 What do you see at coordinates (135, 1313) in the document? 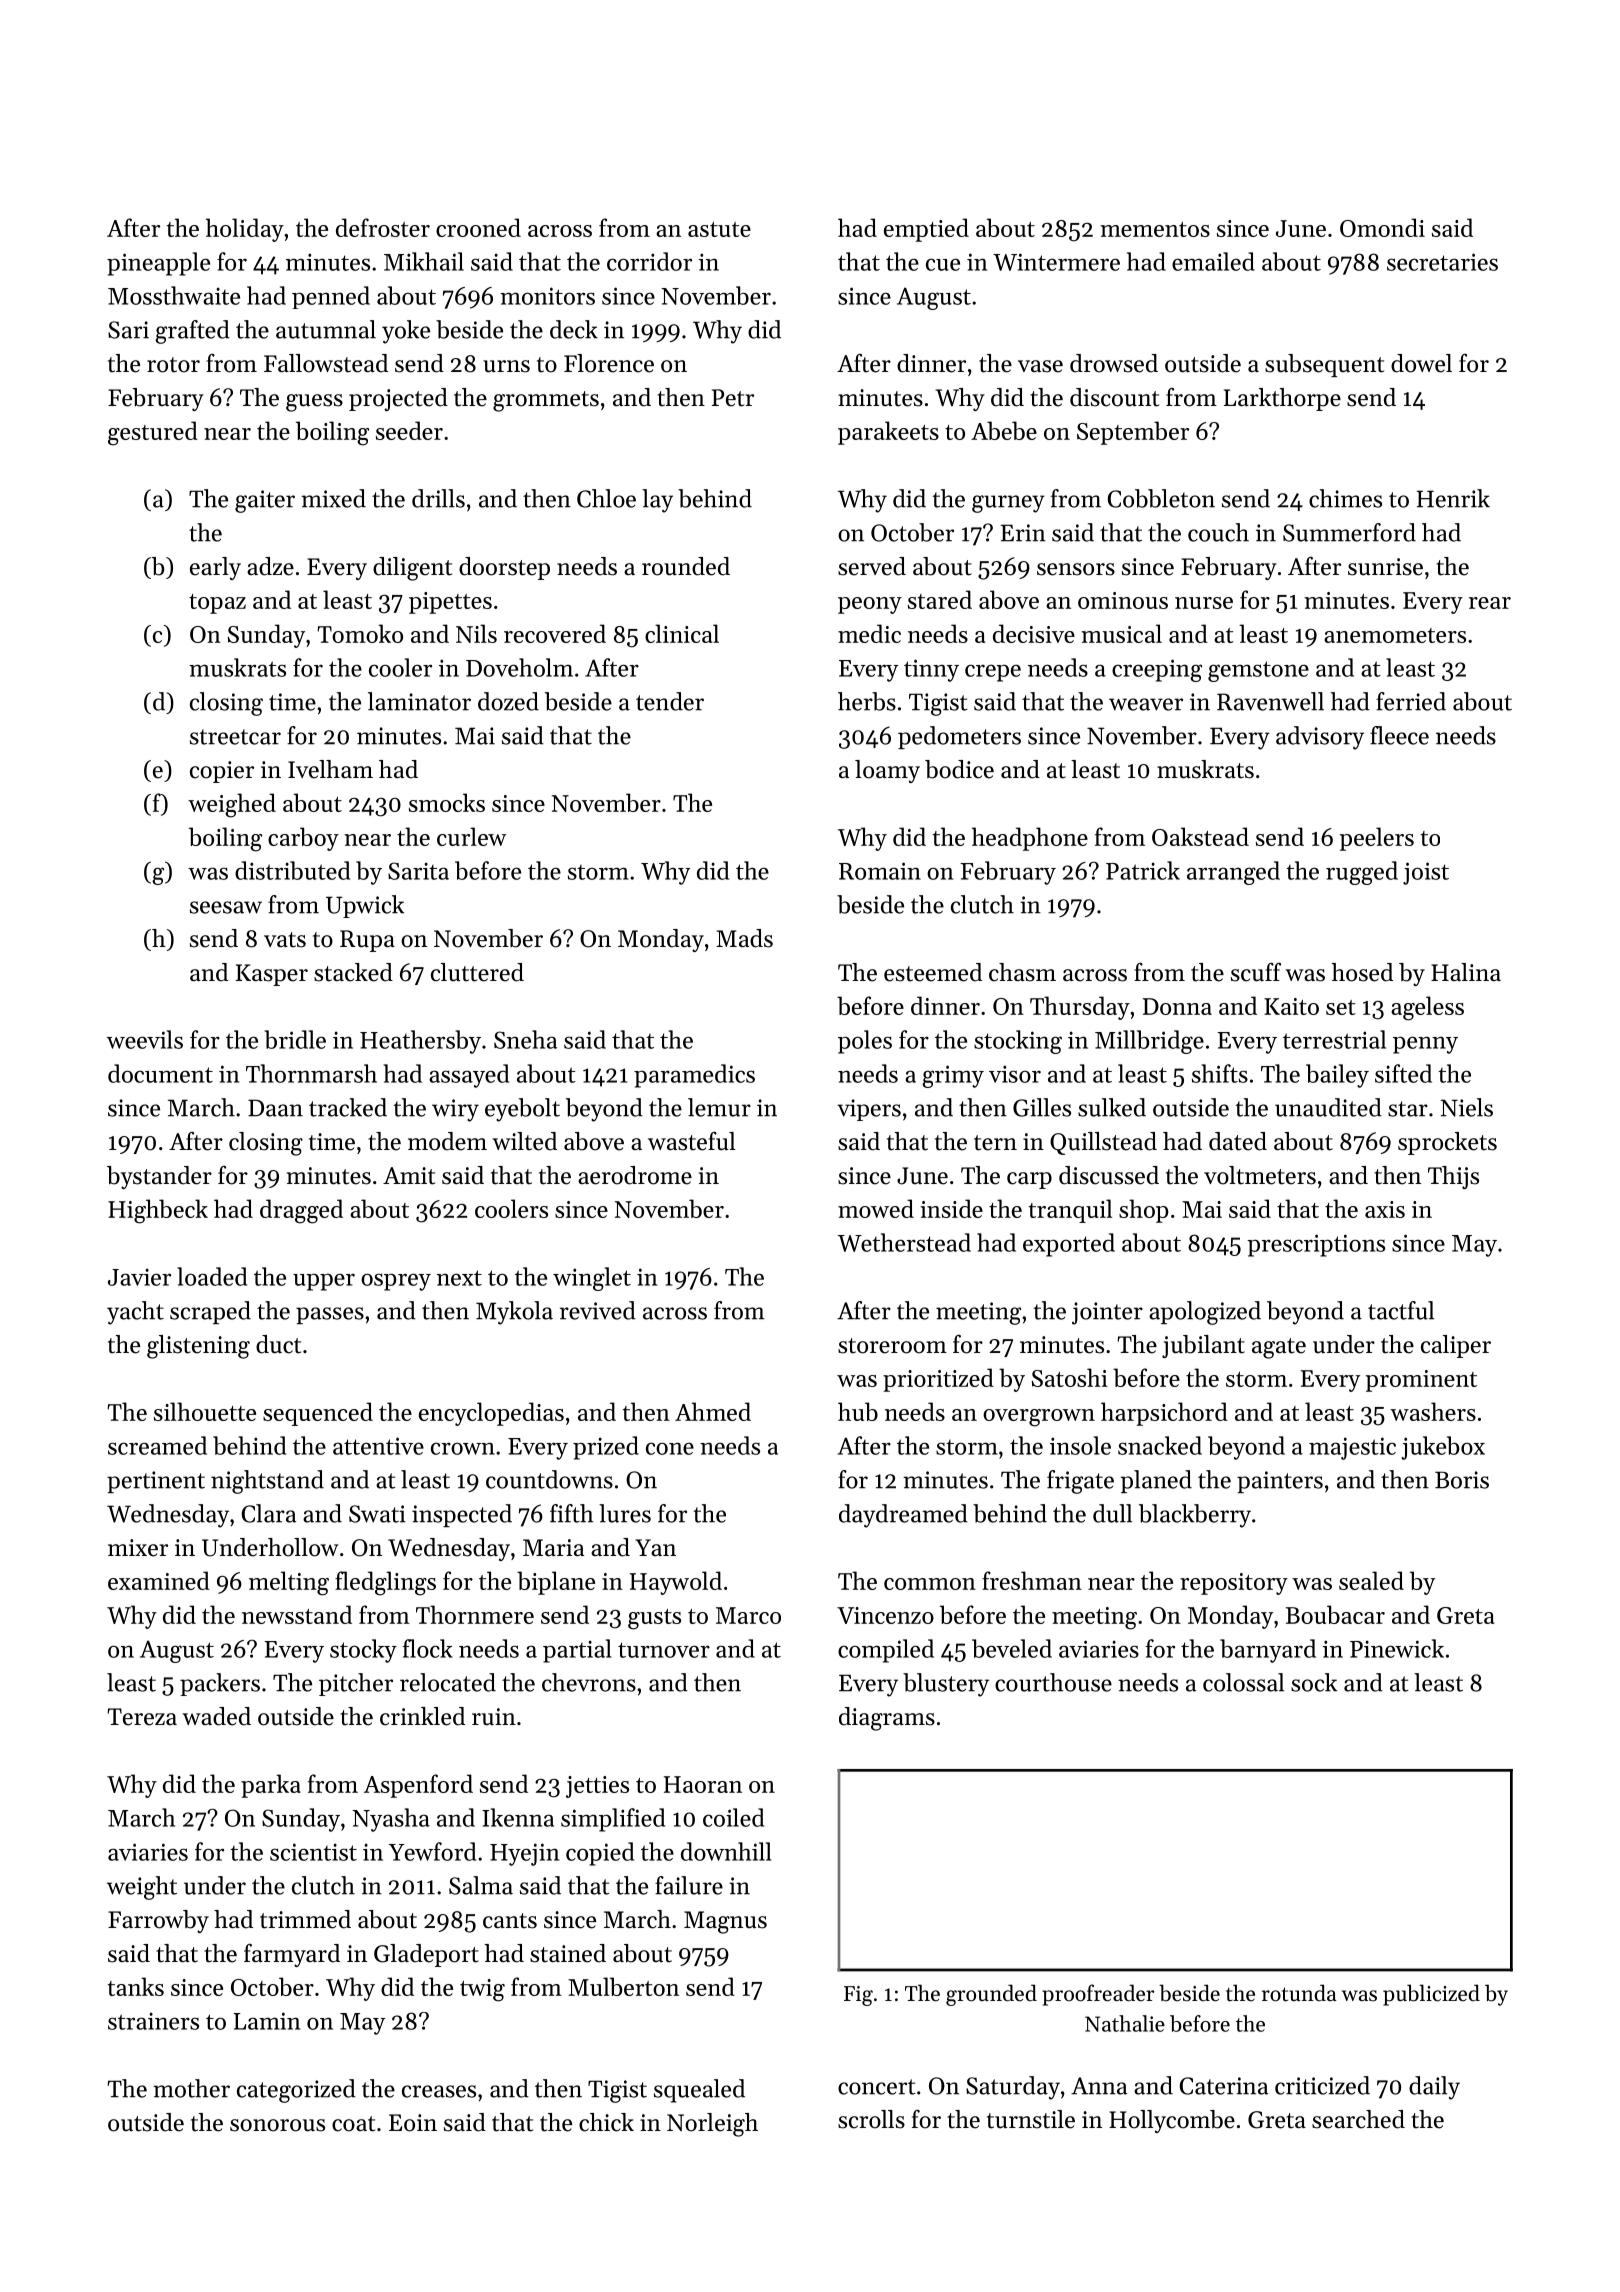
I see `yacht` at bounding box center [135, 1313].
